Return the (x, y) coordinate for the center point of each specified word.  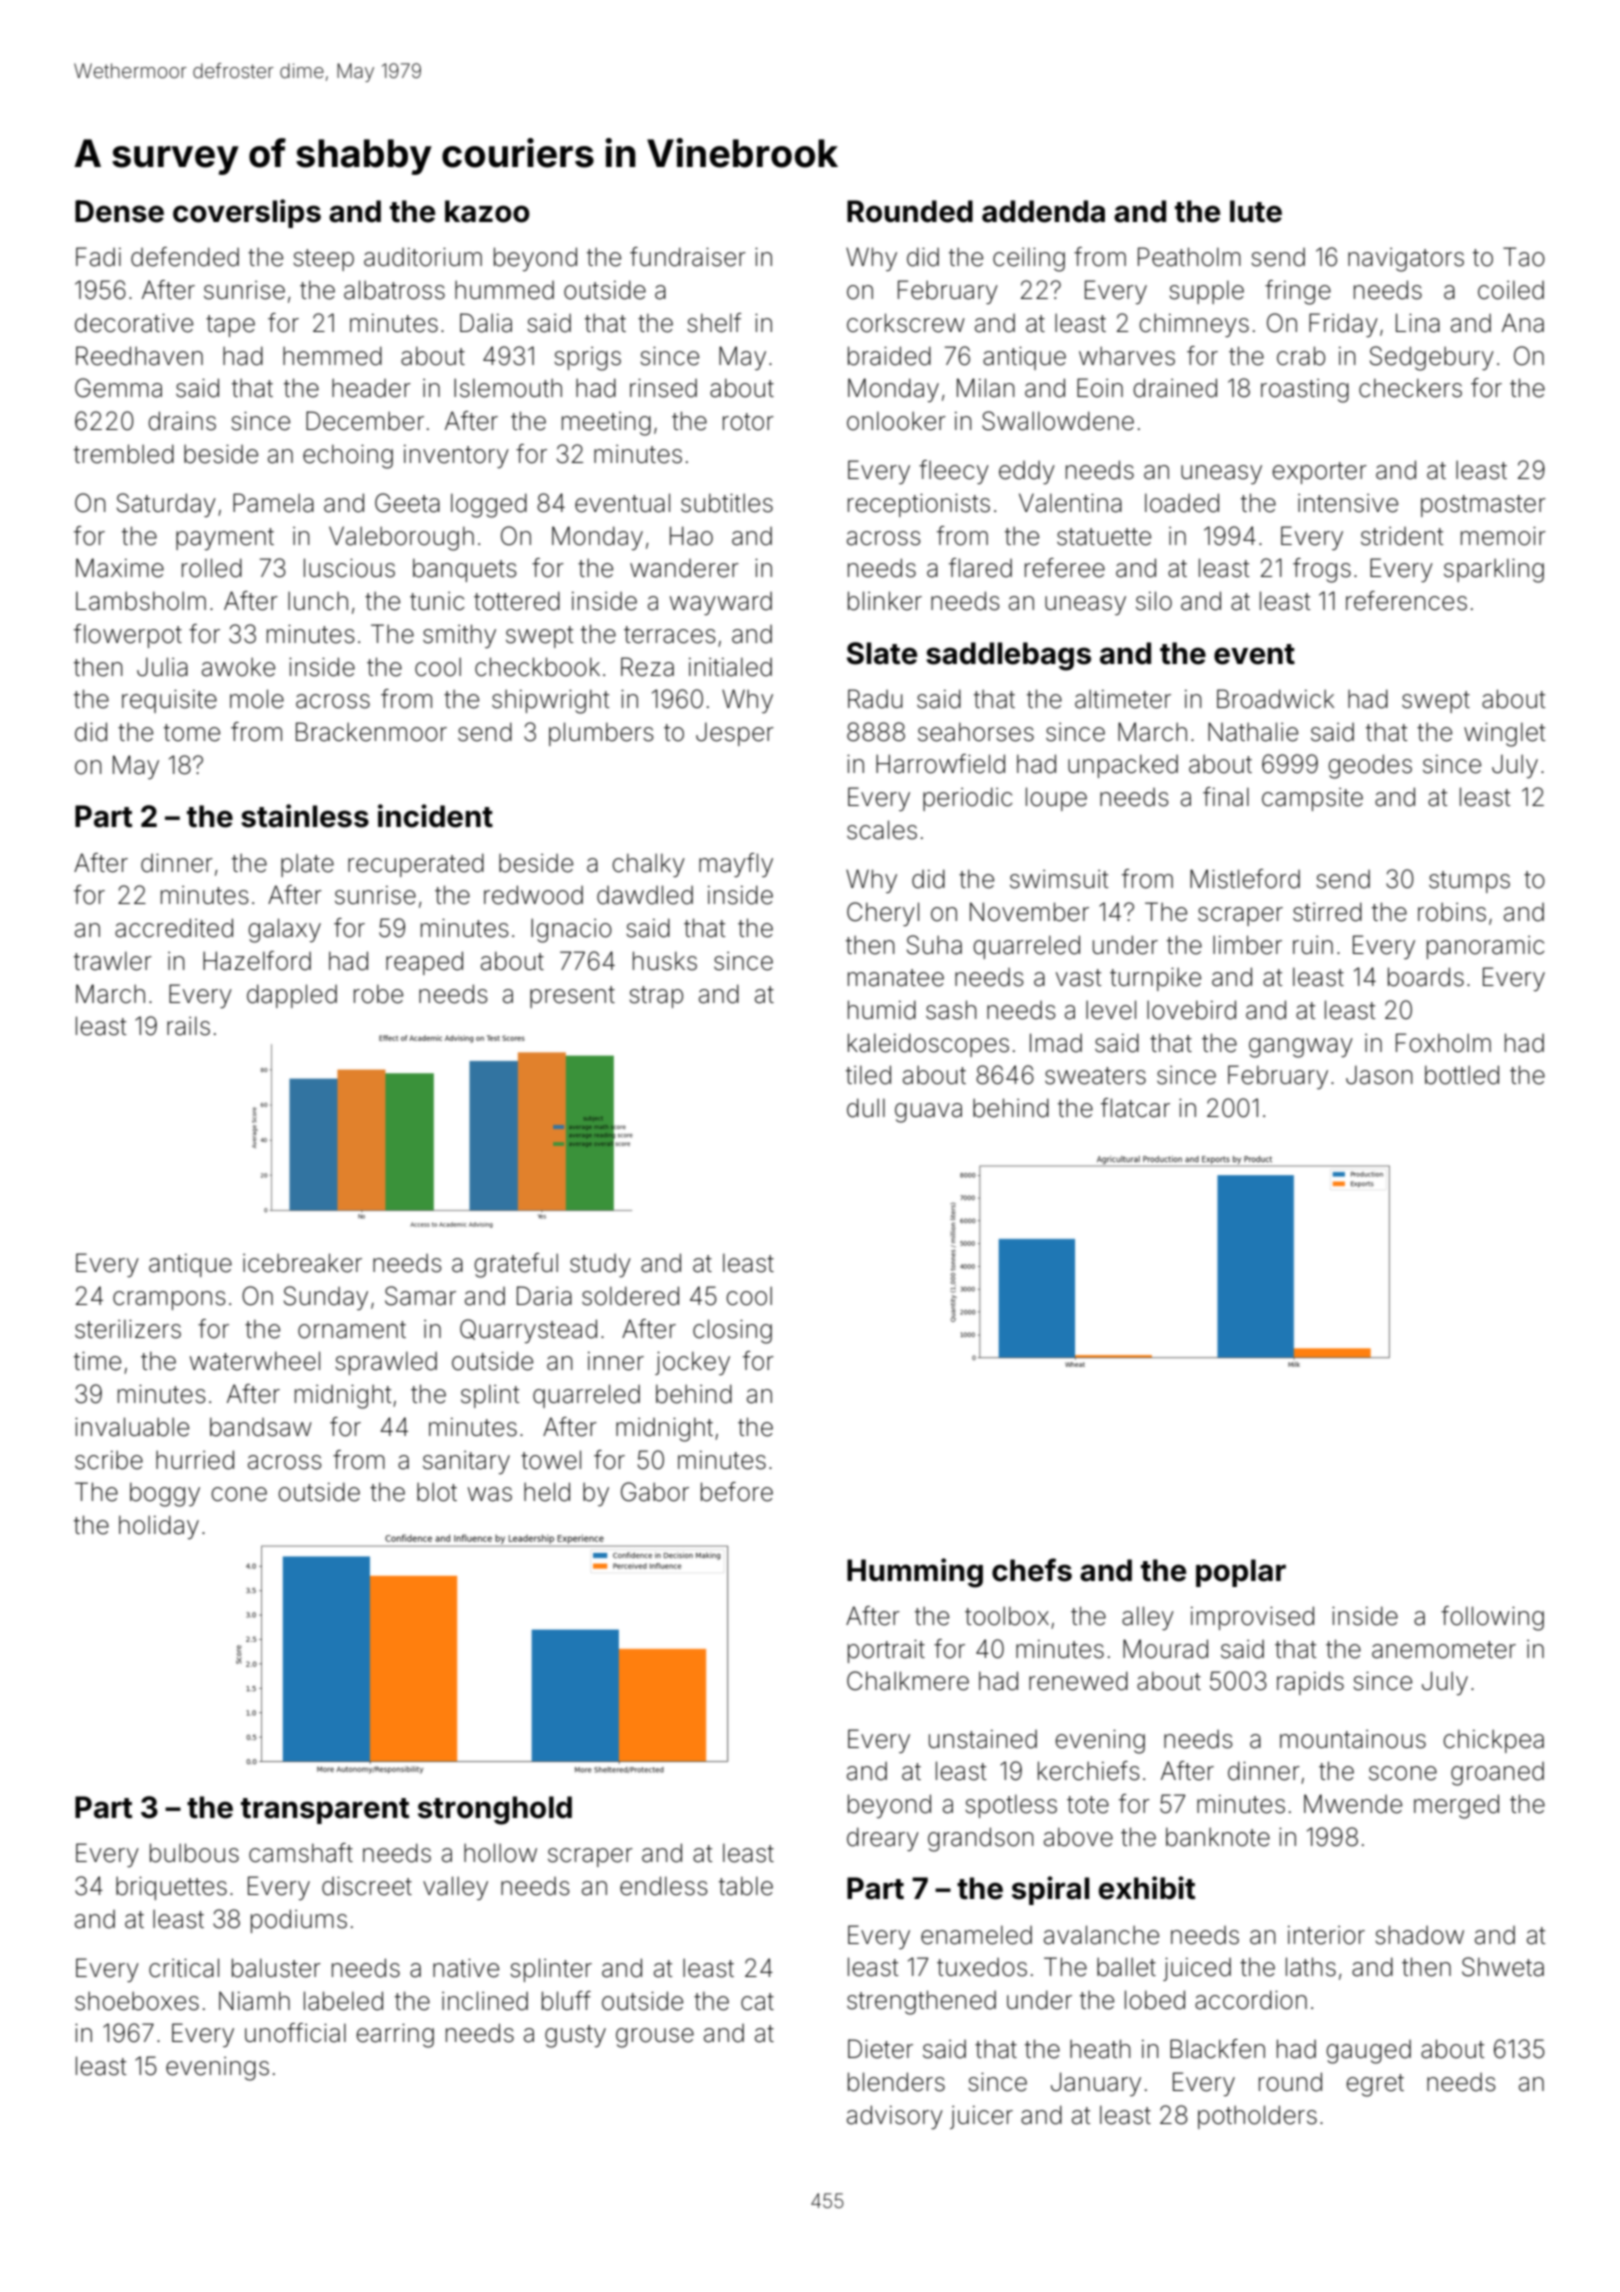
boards (1426, 977)
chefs (1032, 1570)
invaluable (132, 1427)
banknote (1218, 1837)
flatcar (1135, 1108)
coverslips (247, 213)
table (746, 1886)
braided (889, 356)
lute (1256, 211)
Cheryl (883, 914)
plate (307, 865)
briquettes (171, 1888)
